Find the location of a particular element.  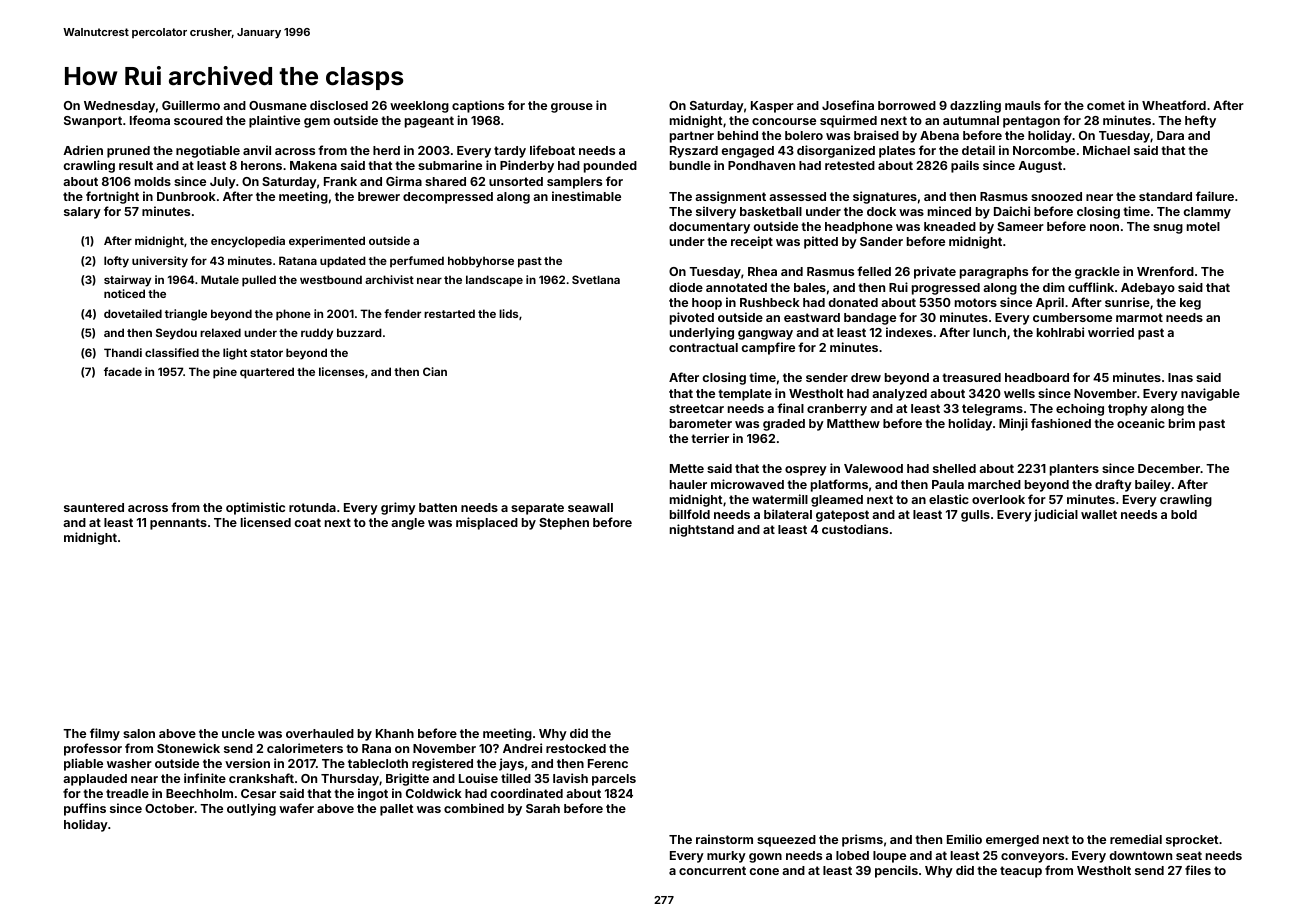

ruddy is located at coordinates (317, 334).
